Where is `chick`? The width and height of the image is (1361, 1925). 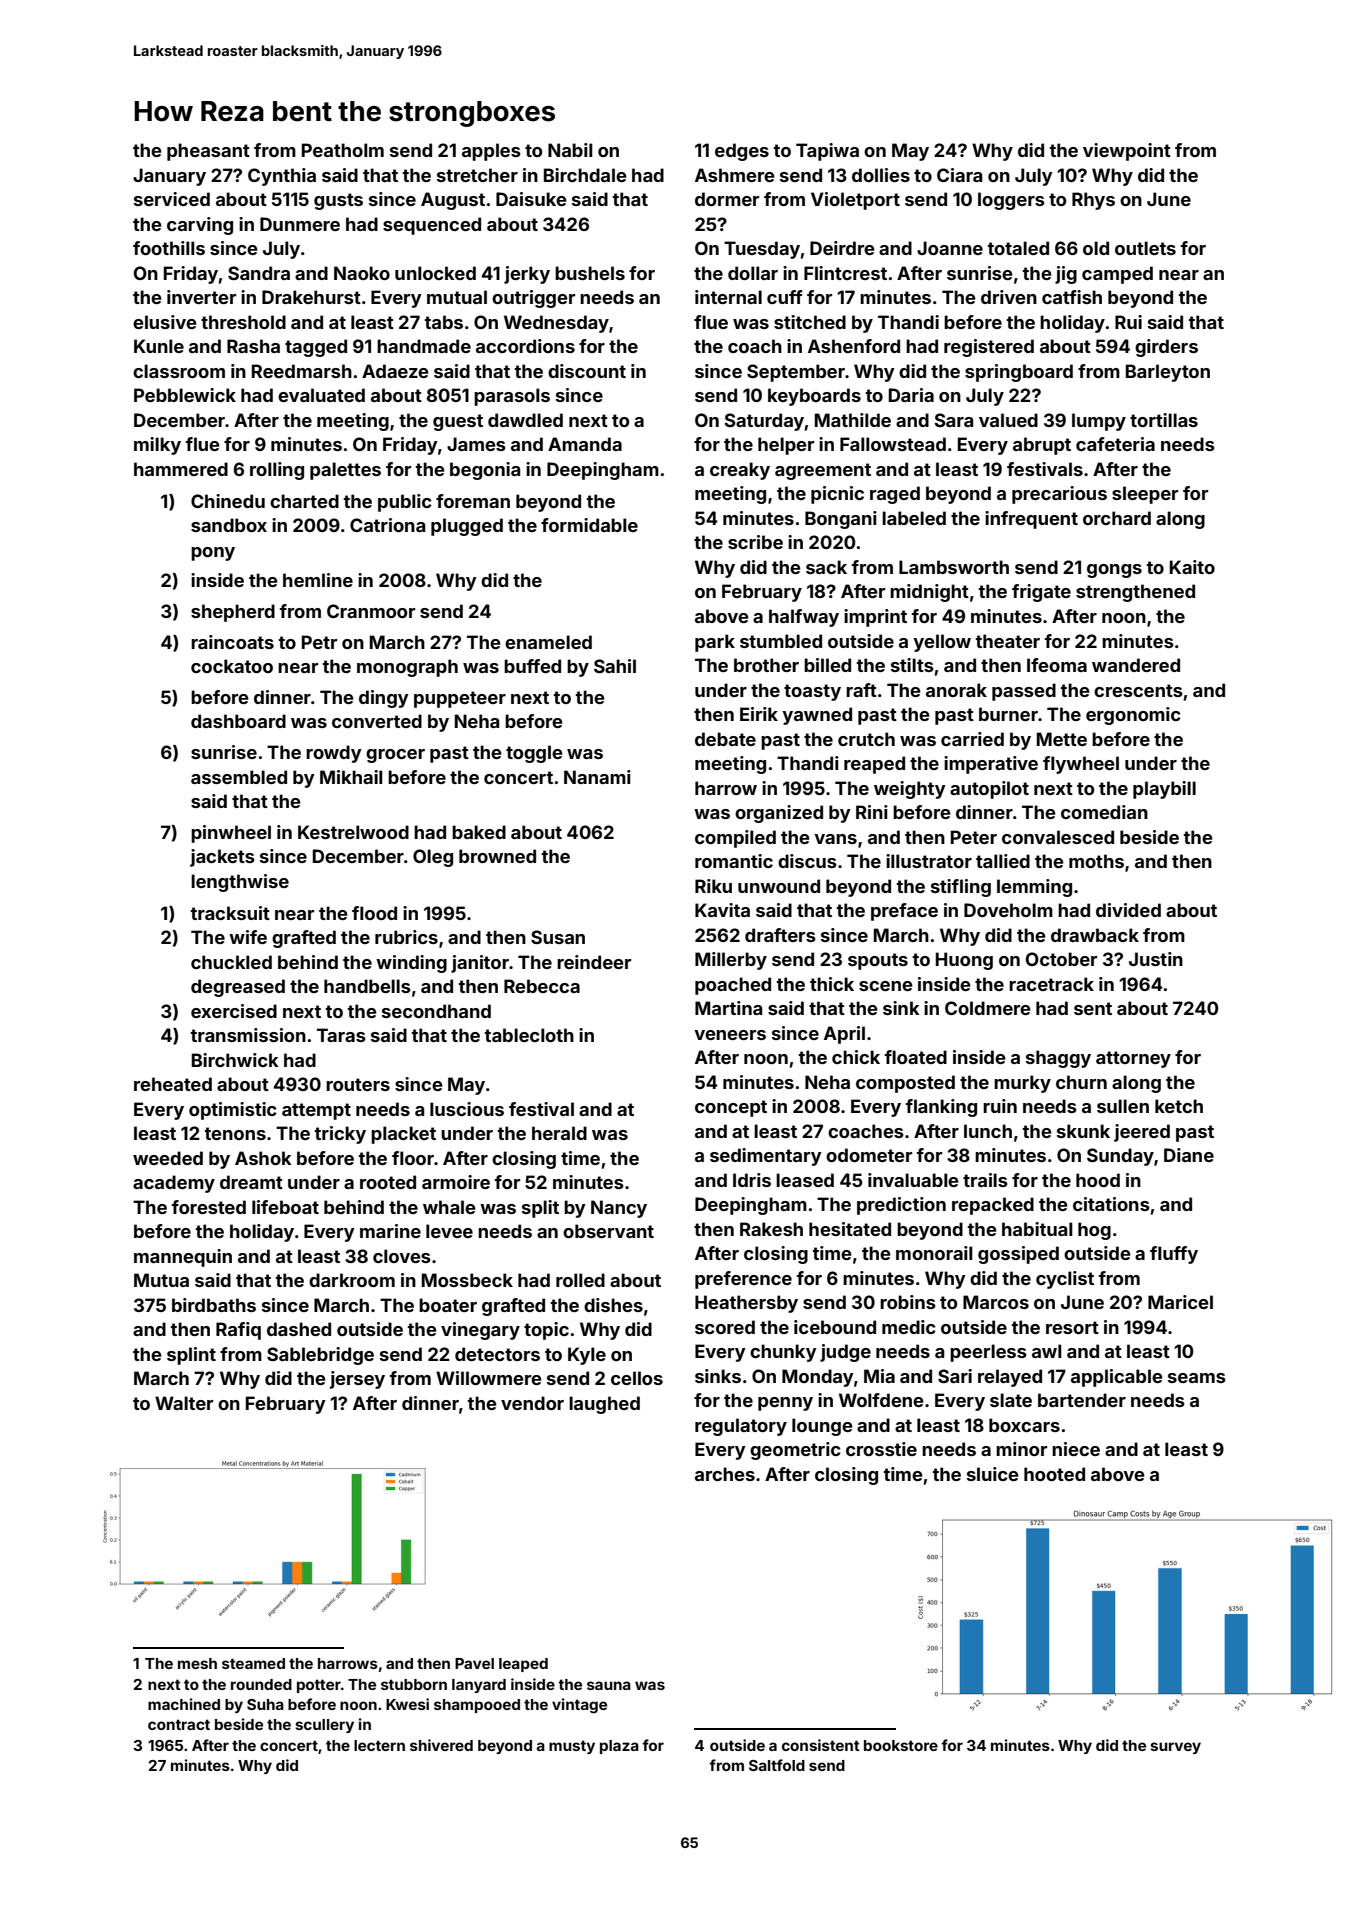 chick is located at coordinates (856, 1057).
